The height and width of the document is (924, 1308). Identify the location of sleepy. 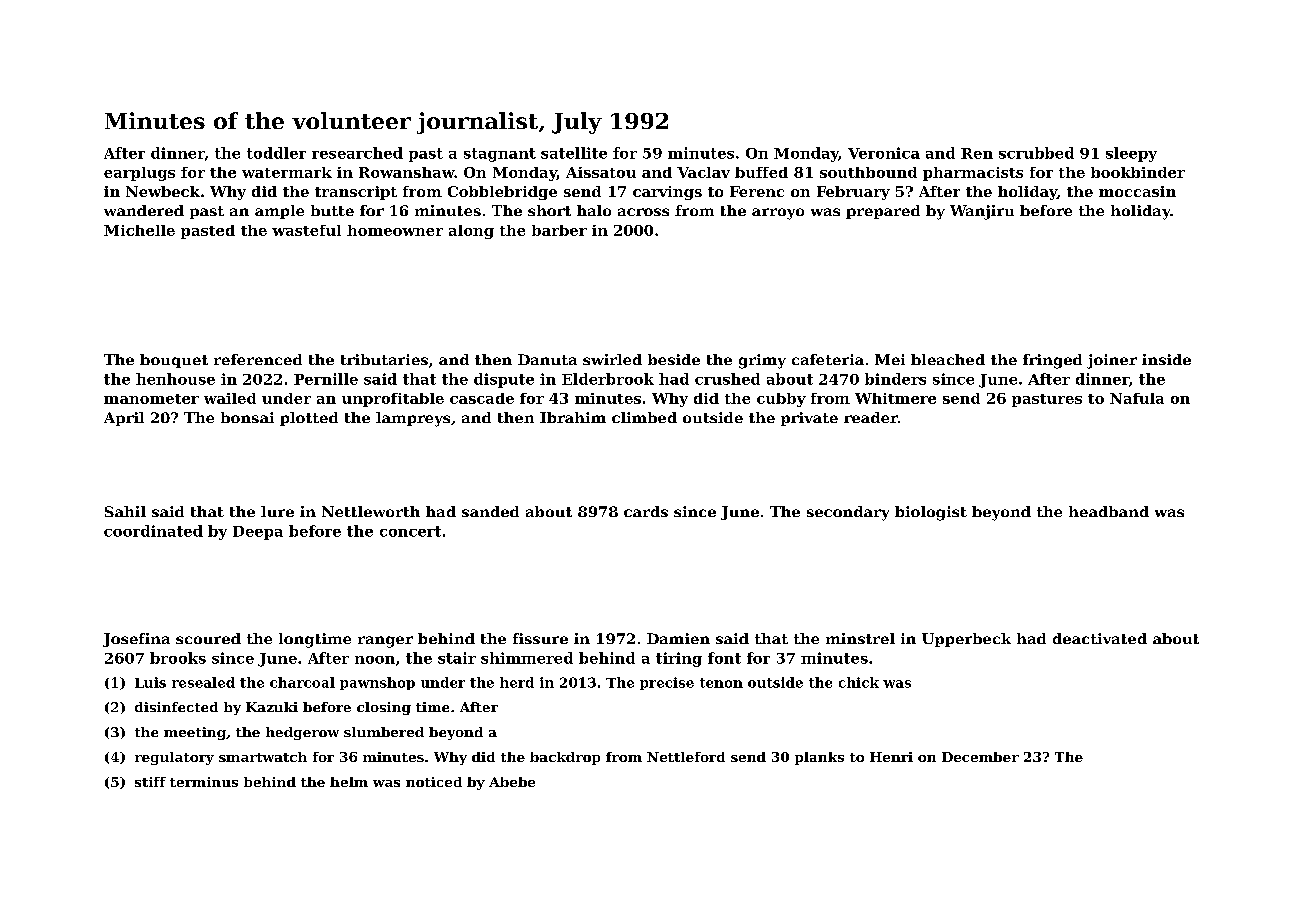
(1131, 154).
